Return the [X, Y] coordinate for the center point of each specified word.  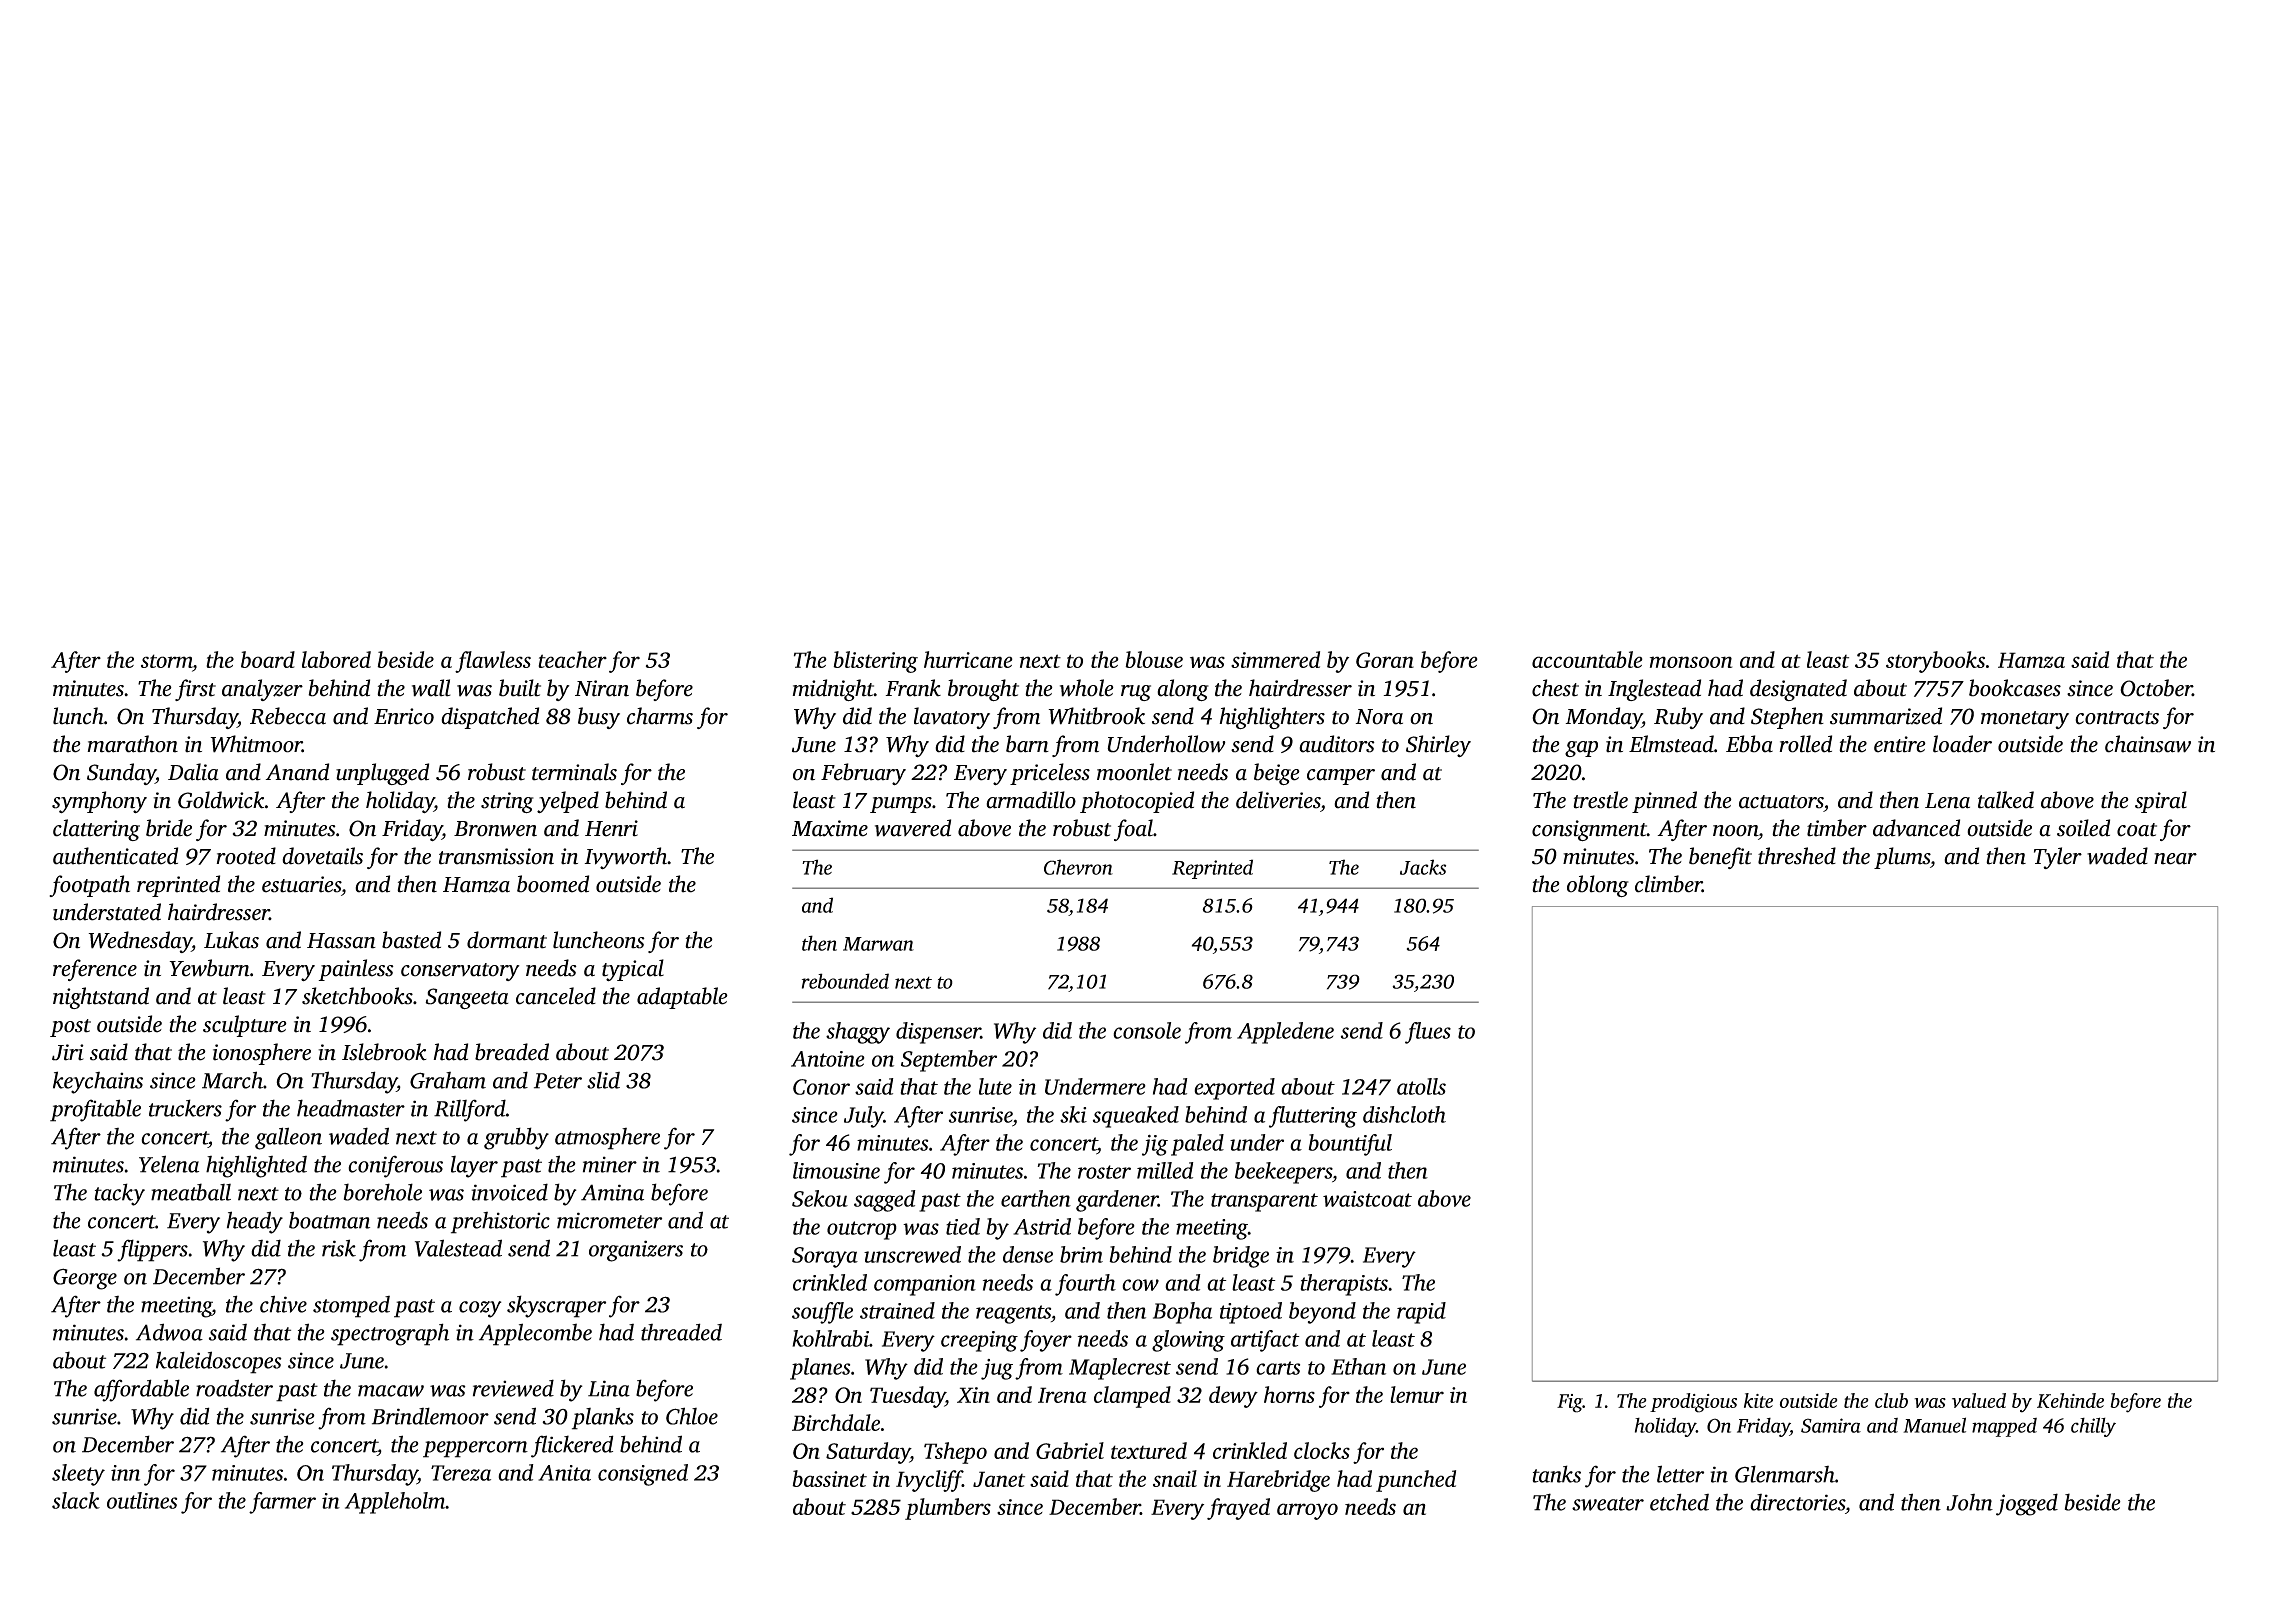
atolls [1421, 1086]
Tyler [2058, 858]
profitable [95, 1110]
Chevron [1078, 867]
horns [1289, 1394]
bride [169, 828]
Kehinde [2070, 1400]
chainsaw [2148, 744]
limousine [836, 1170]
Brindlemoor [430, 1416]
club [1891, 1400]
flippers [152, 1250]
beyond [1322, 1313]
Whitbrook [1096, 716]
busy [599, 718]
